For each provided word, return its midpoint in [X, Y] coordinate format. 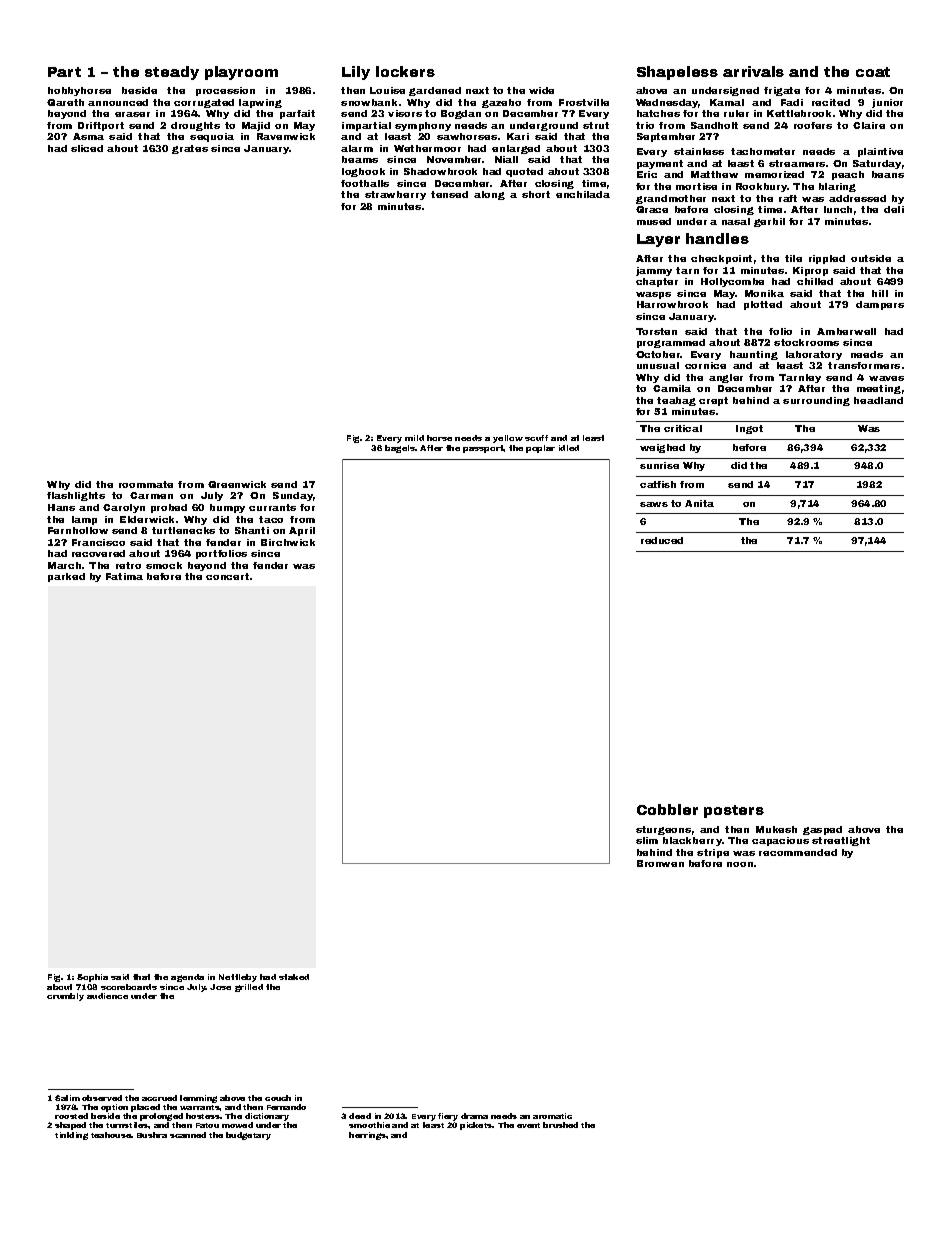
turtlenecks [183, 530]
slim [647, 840]
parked [66, 577]
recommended [798, 852]
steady [172, 73]
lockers [405, 71]
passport [483, 449]
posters [734, 811]
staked [294, 977]
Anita [699, 503]
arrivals [753, 71]
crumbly [65, 997]
